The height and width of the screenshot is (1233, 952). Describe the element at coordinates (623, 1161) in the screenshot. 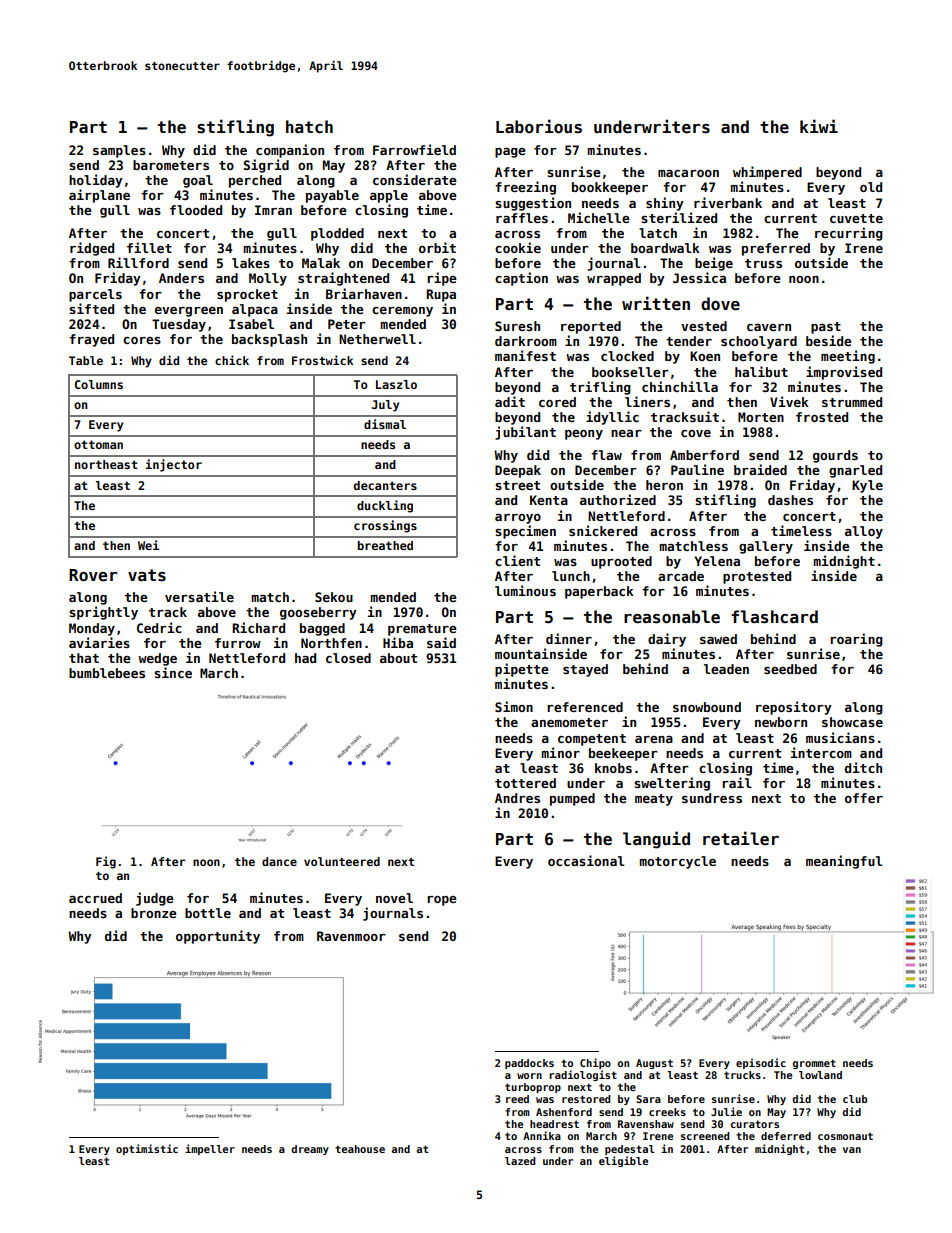

I see `eligible` at that location.
